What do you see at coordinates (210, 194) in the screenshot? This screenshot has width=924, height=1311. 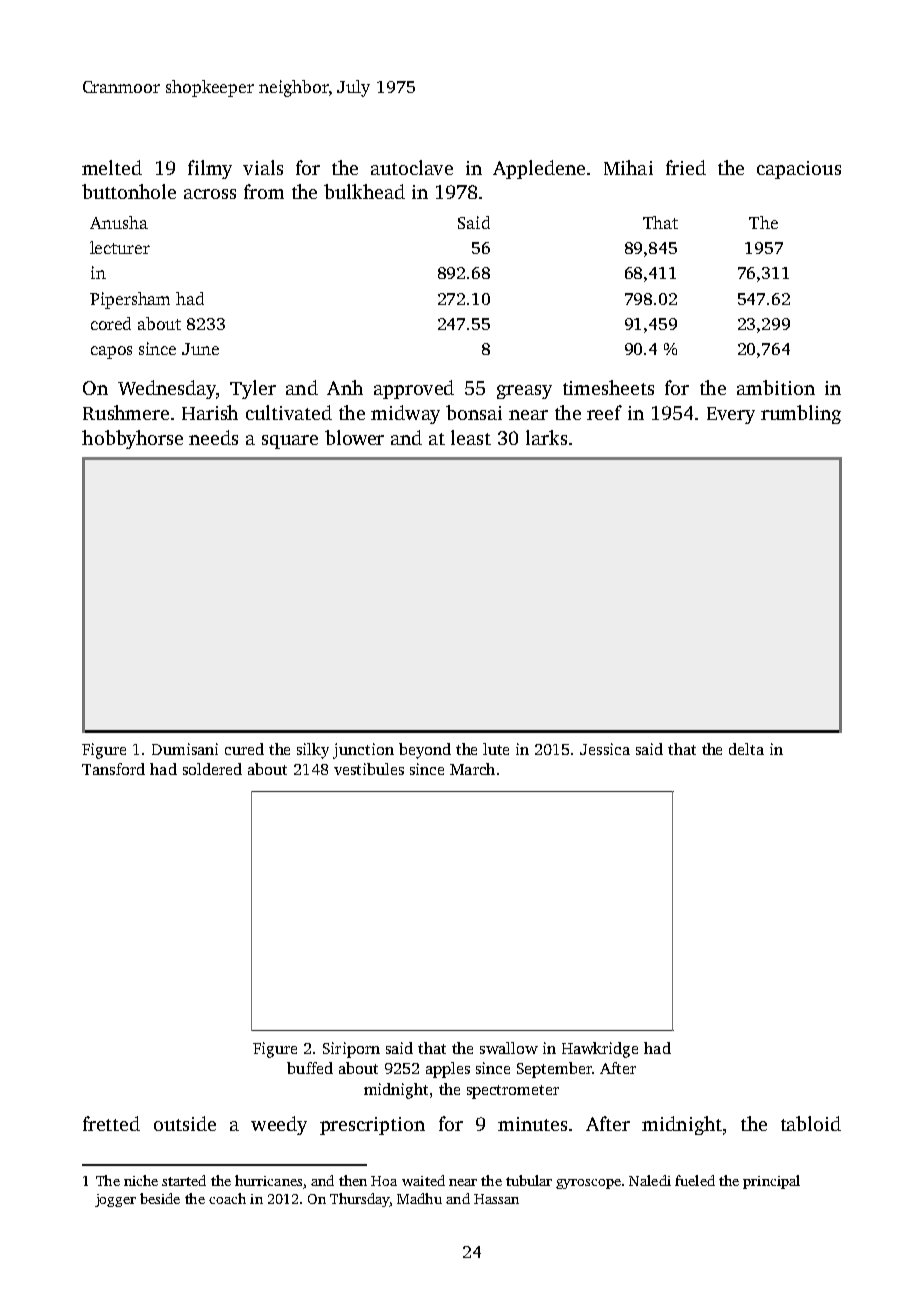 I see `across` at bounding box center [210, 194].
